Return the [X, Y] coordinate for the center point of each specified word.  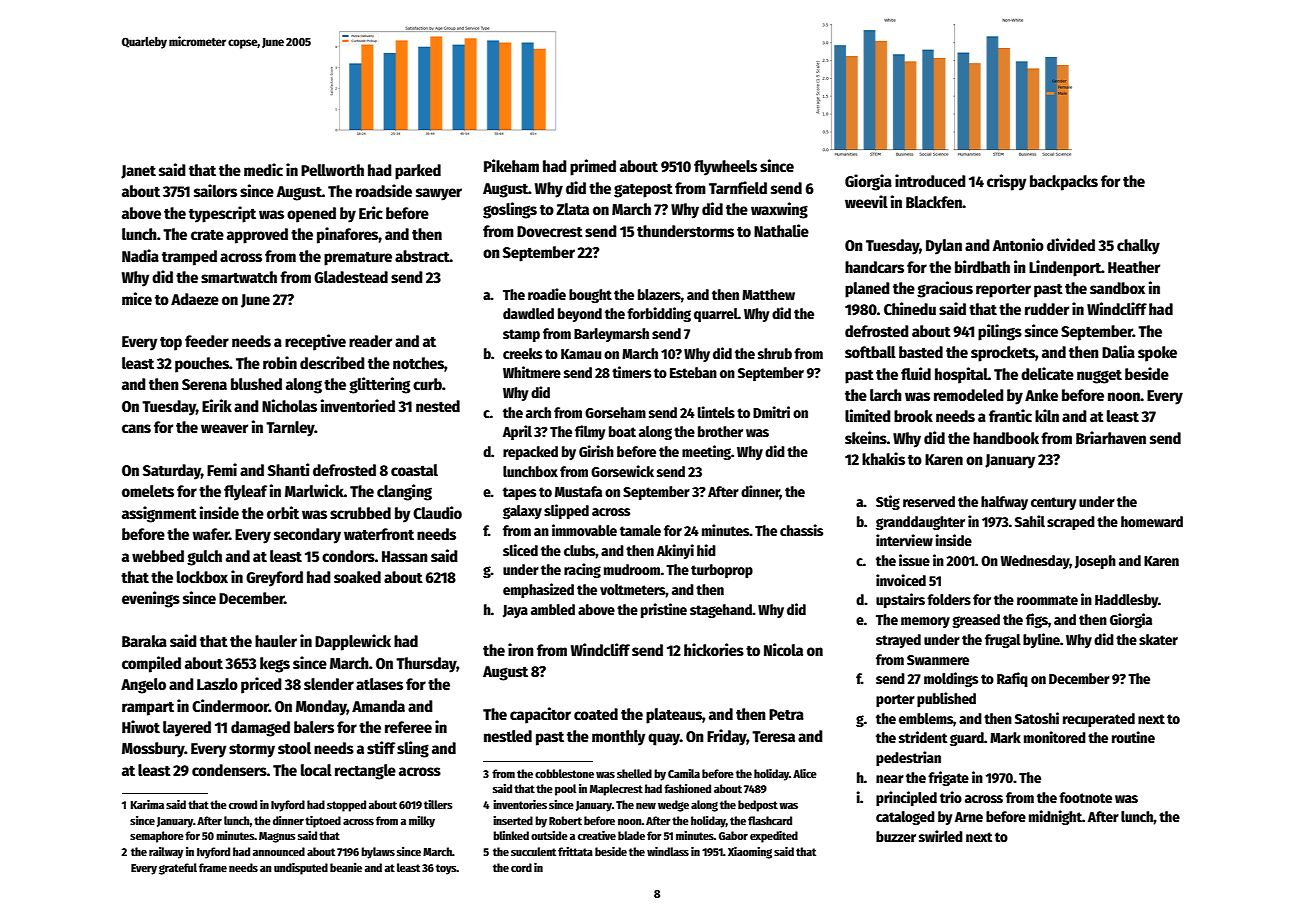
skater [1158, 639]
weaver [224, 429]
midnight [1055, 817]
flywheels [725, 168]
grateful [178, 869]
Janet [138, 172]
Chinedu [910, 308]
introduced [930, 181]
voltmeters [633, 589]
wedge [673, 806]
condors [348, 556]
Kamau [581, 354]
